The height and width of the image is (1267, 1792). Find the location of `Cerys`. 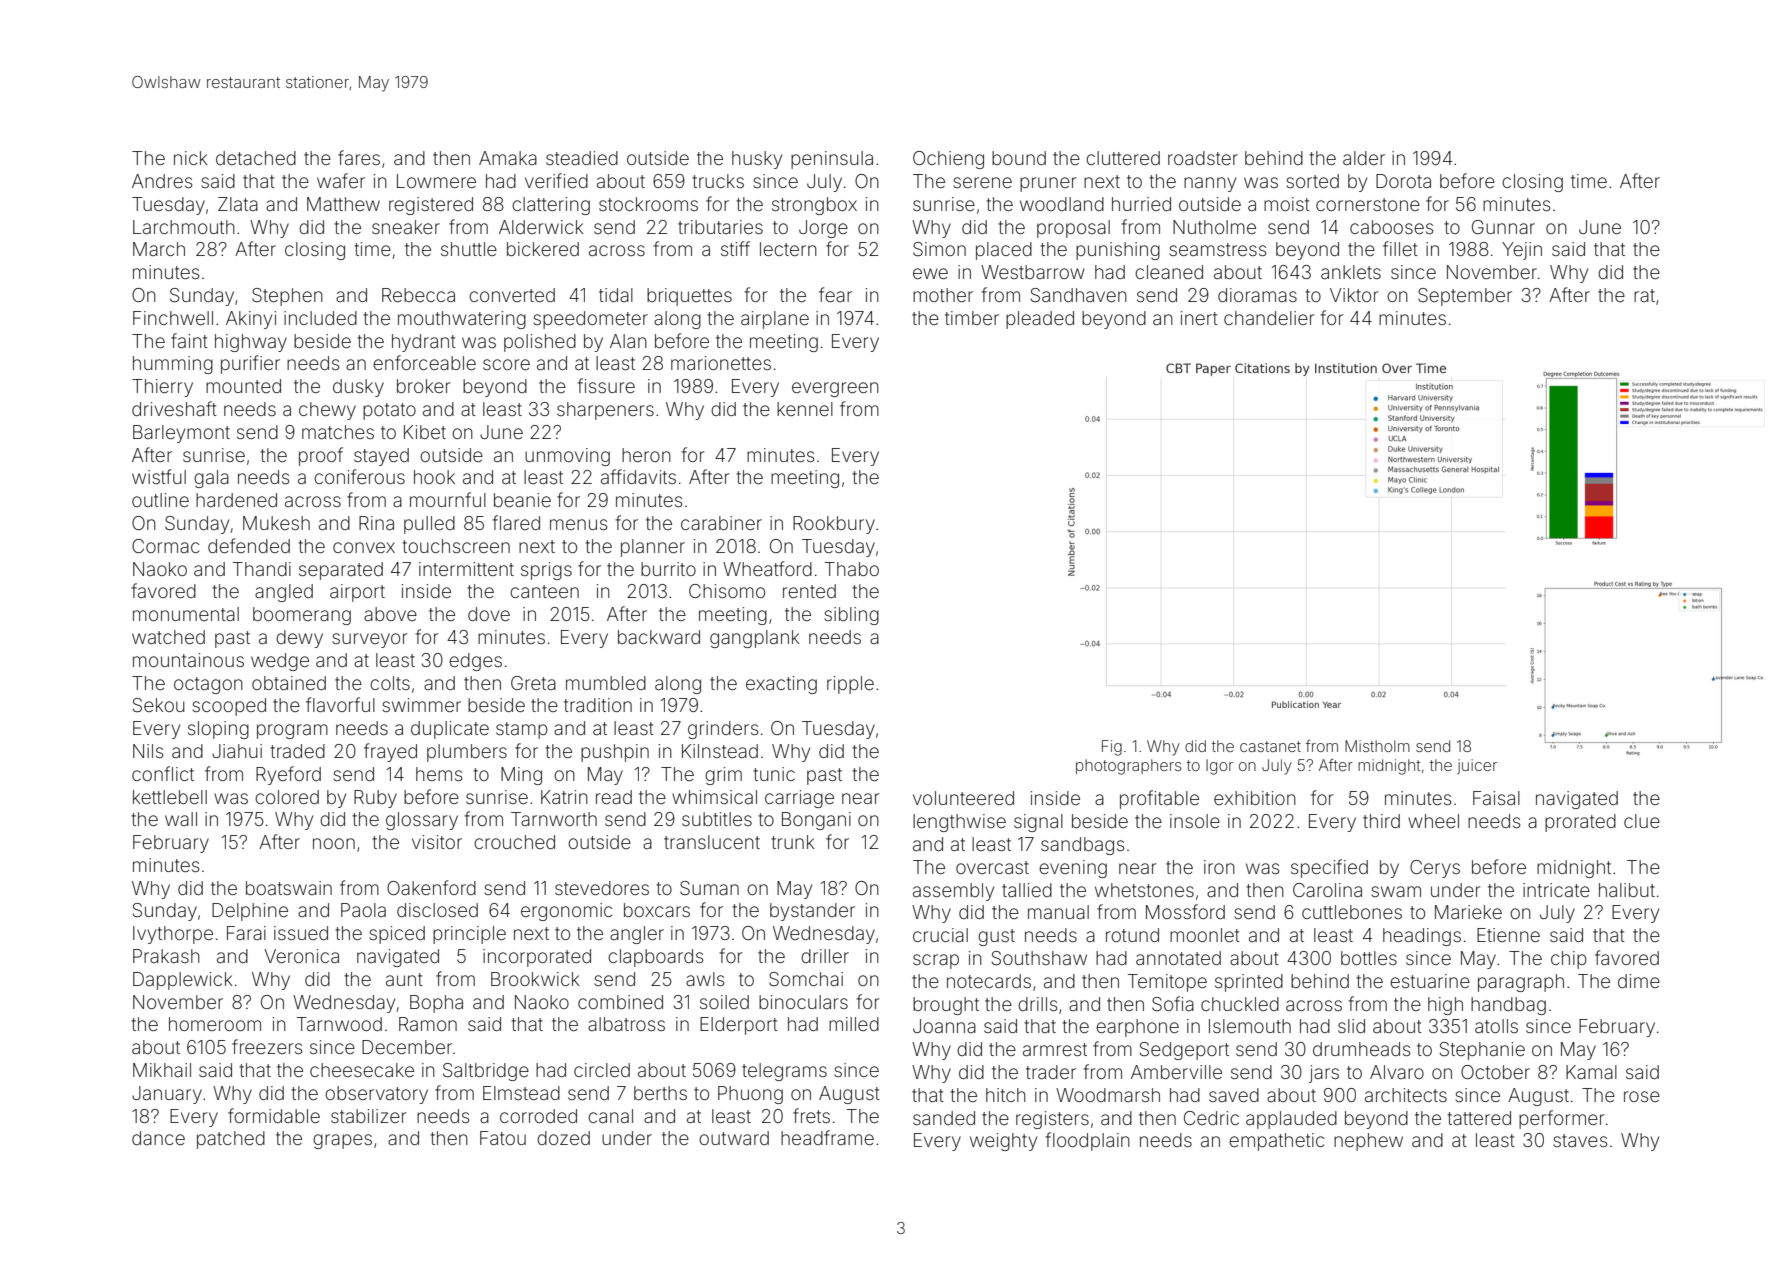

Cerys is located at coordinates (1435, 869).
